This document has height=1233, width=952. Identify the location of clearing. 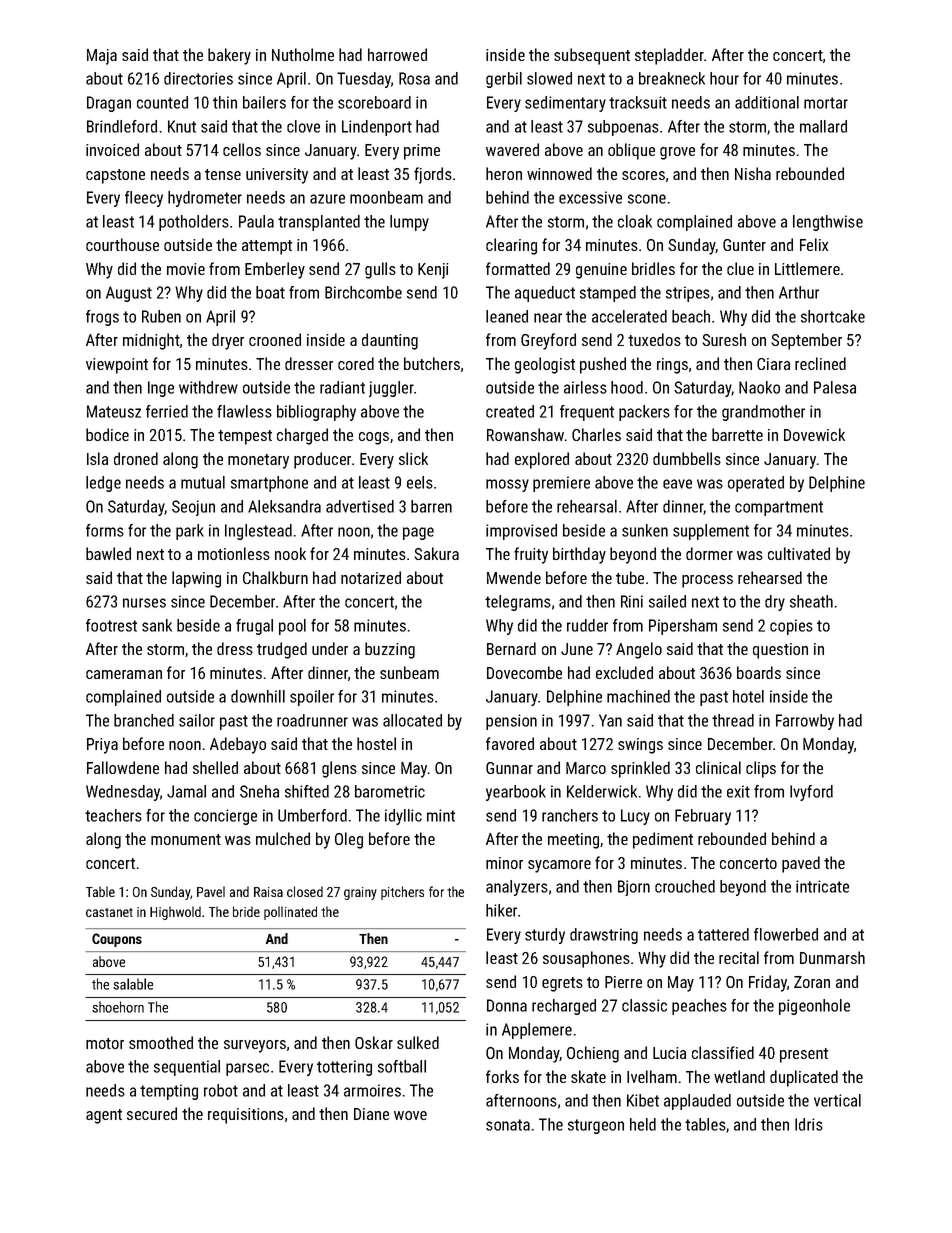
(511, 246).
